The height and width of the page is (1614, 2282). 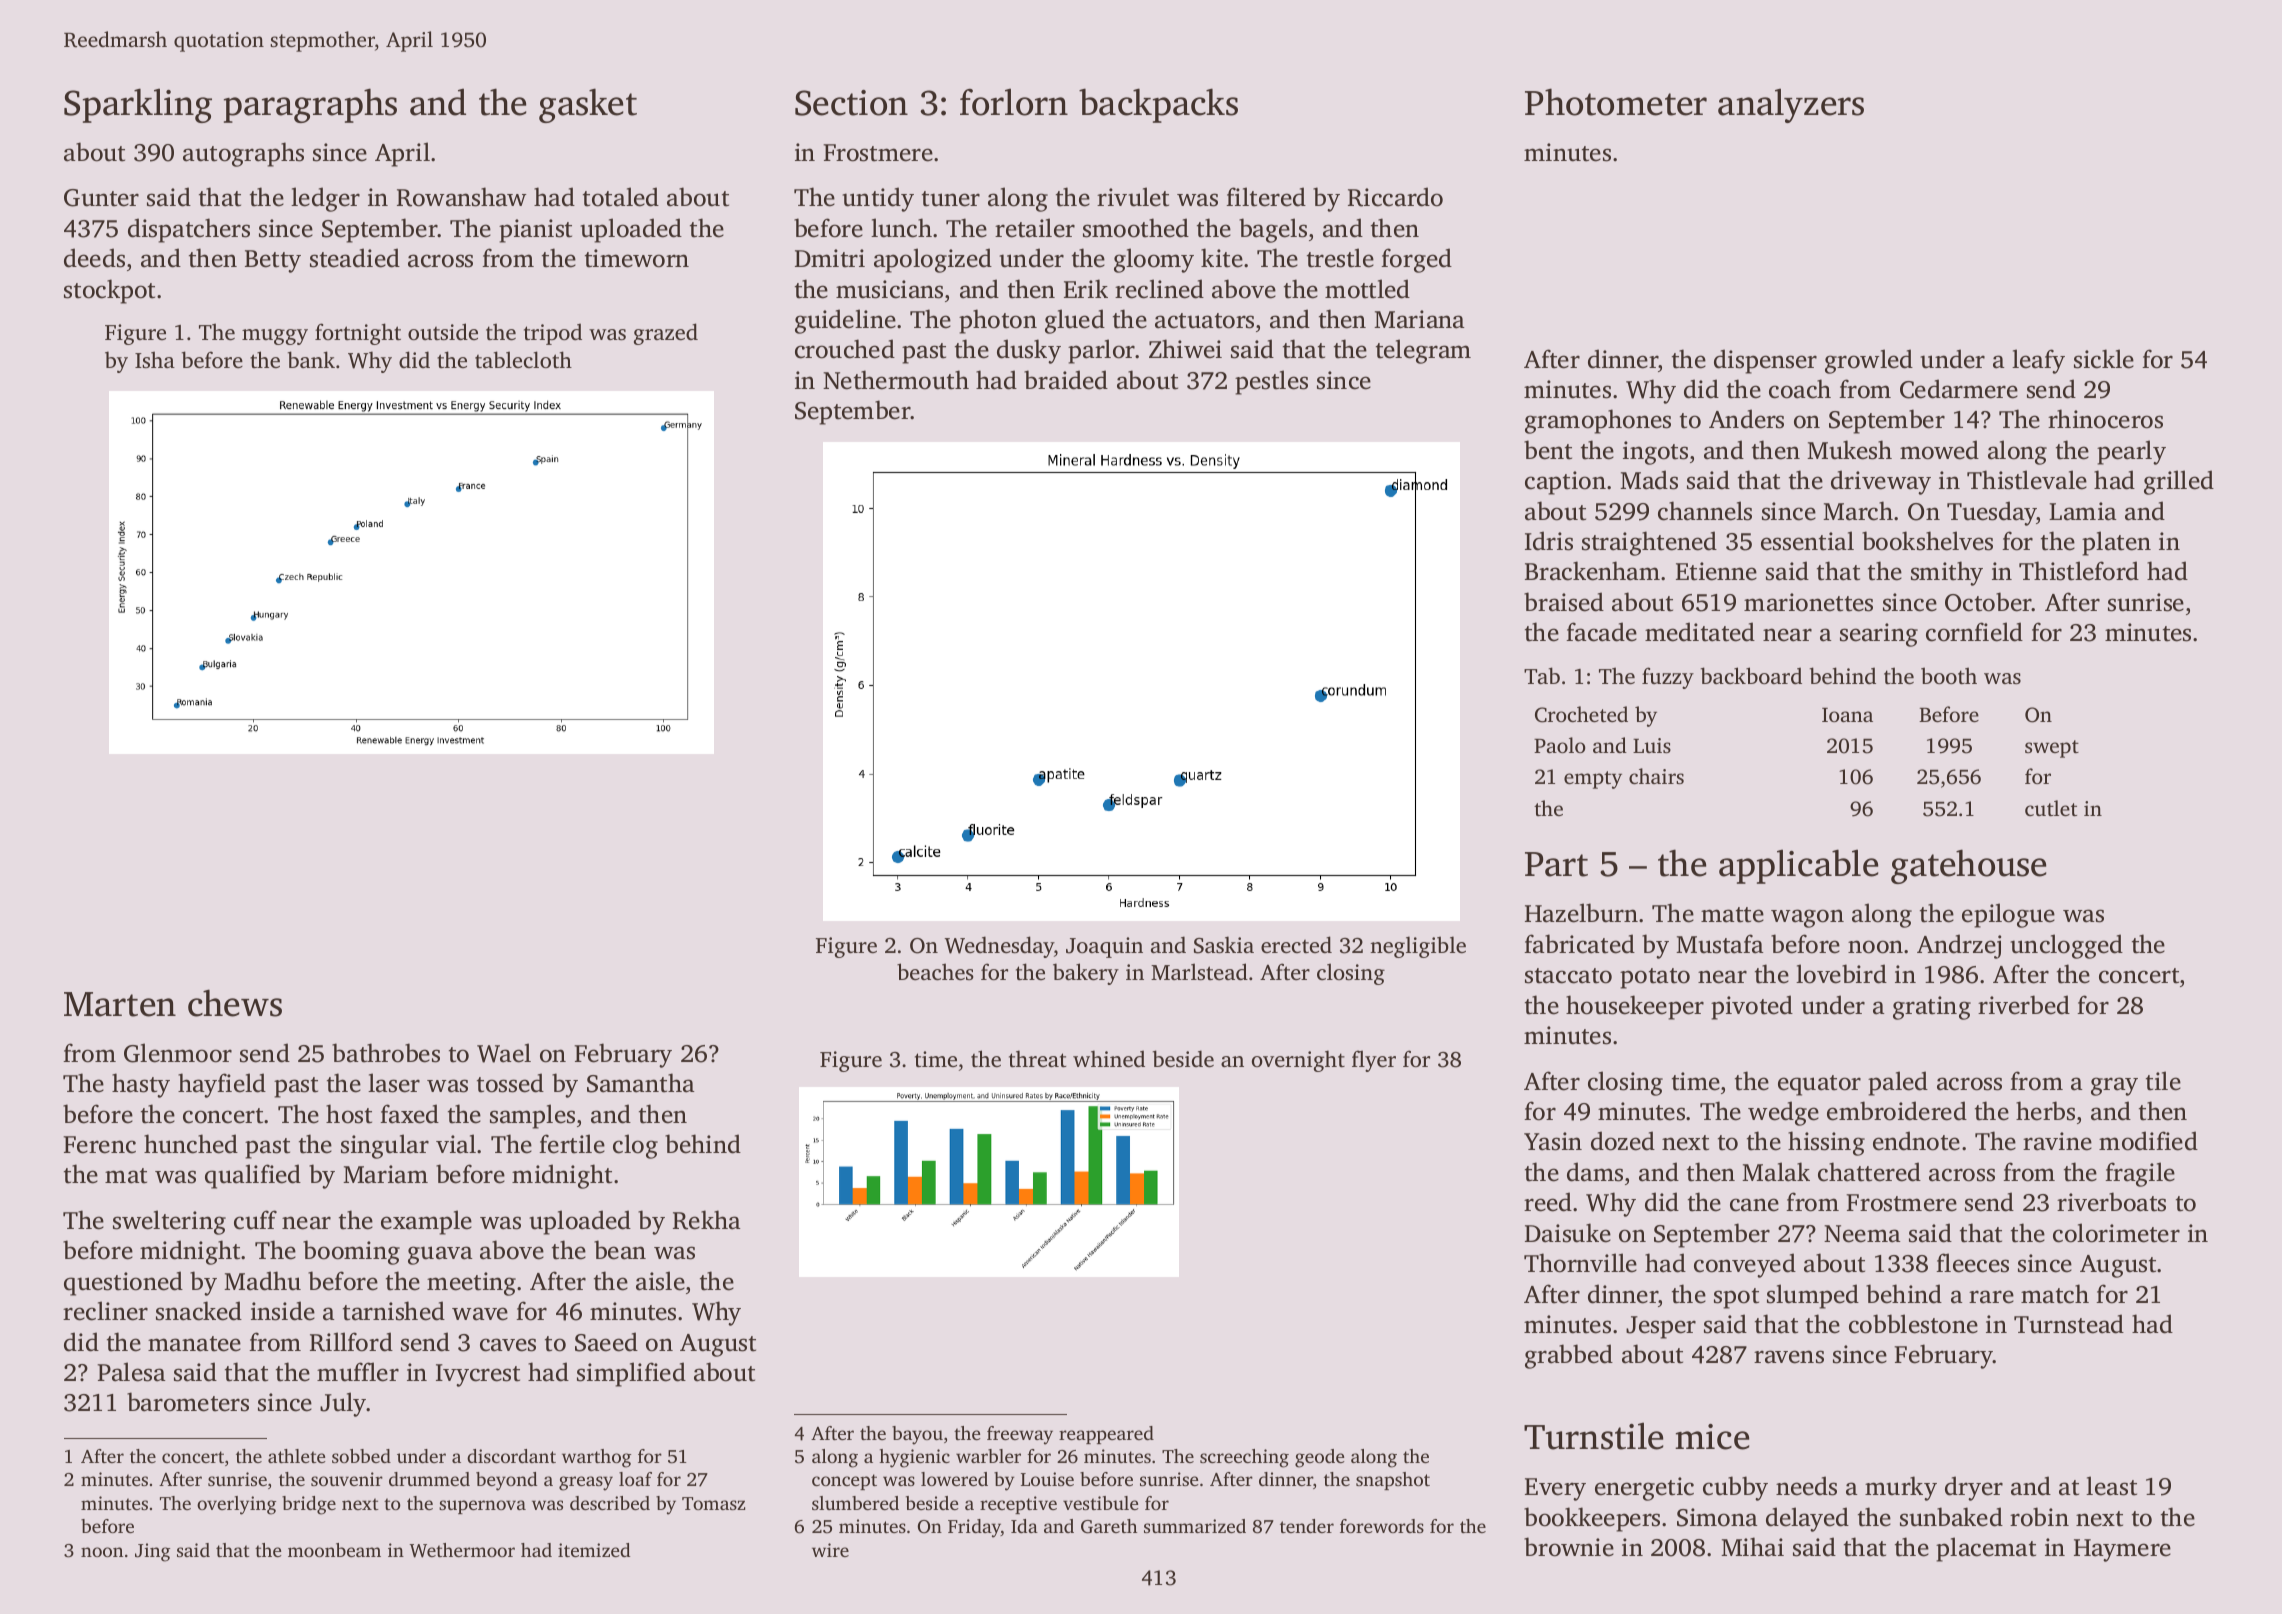 I want to click on threat, so click(x=1037, y=1058).
